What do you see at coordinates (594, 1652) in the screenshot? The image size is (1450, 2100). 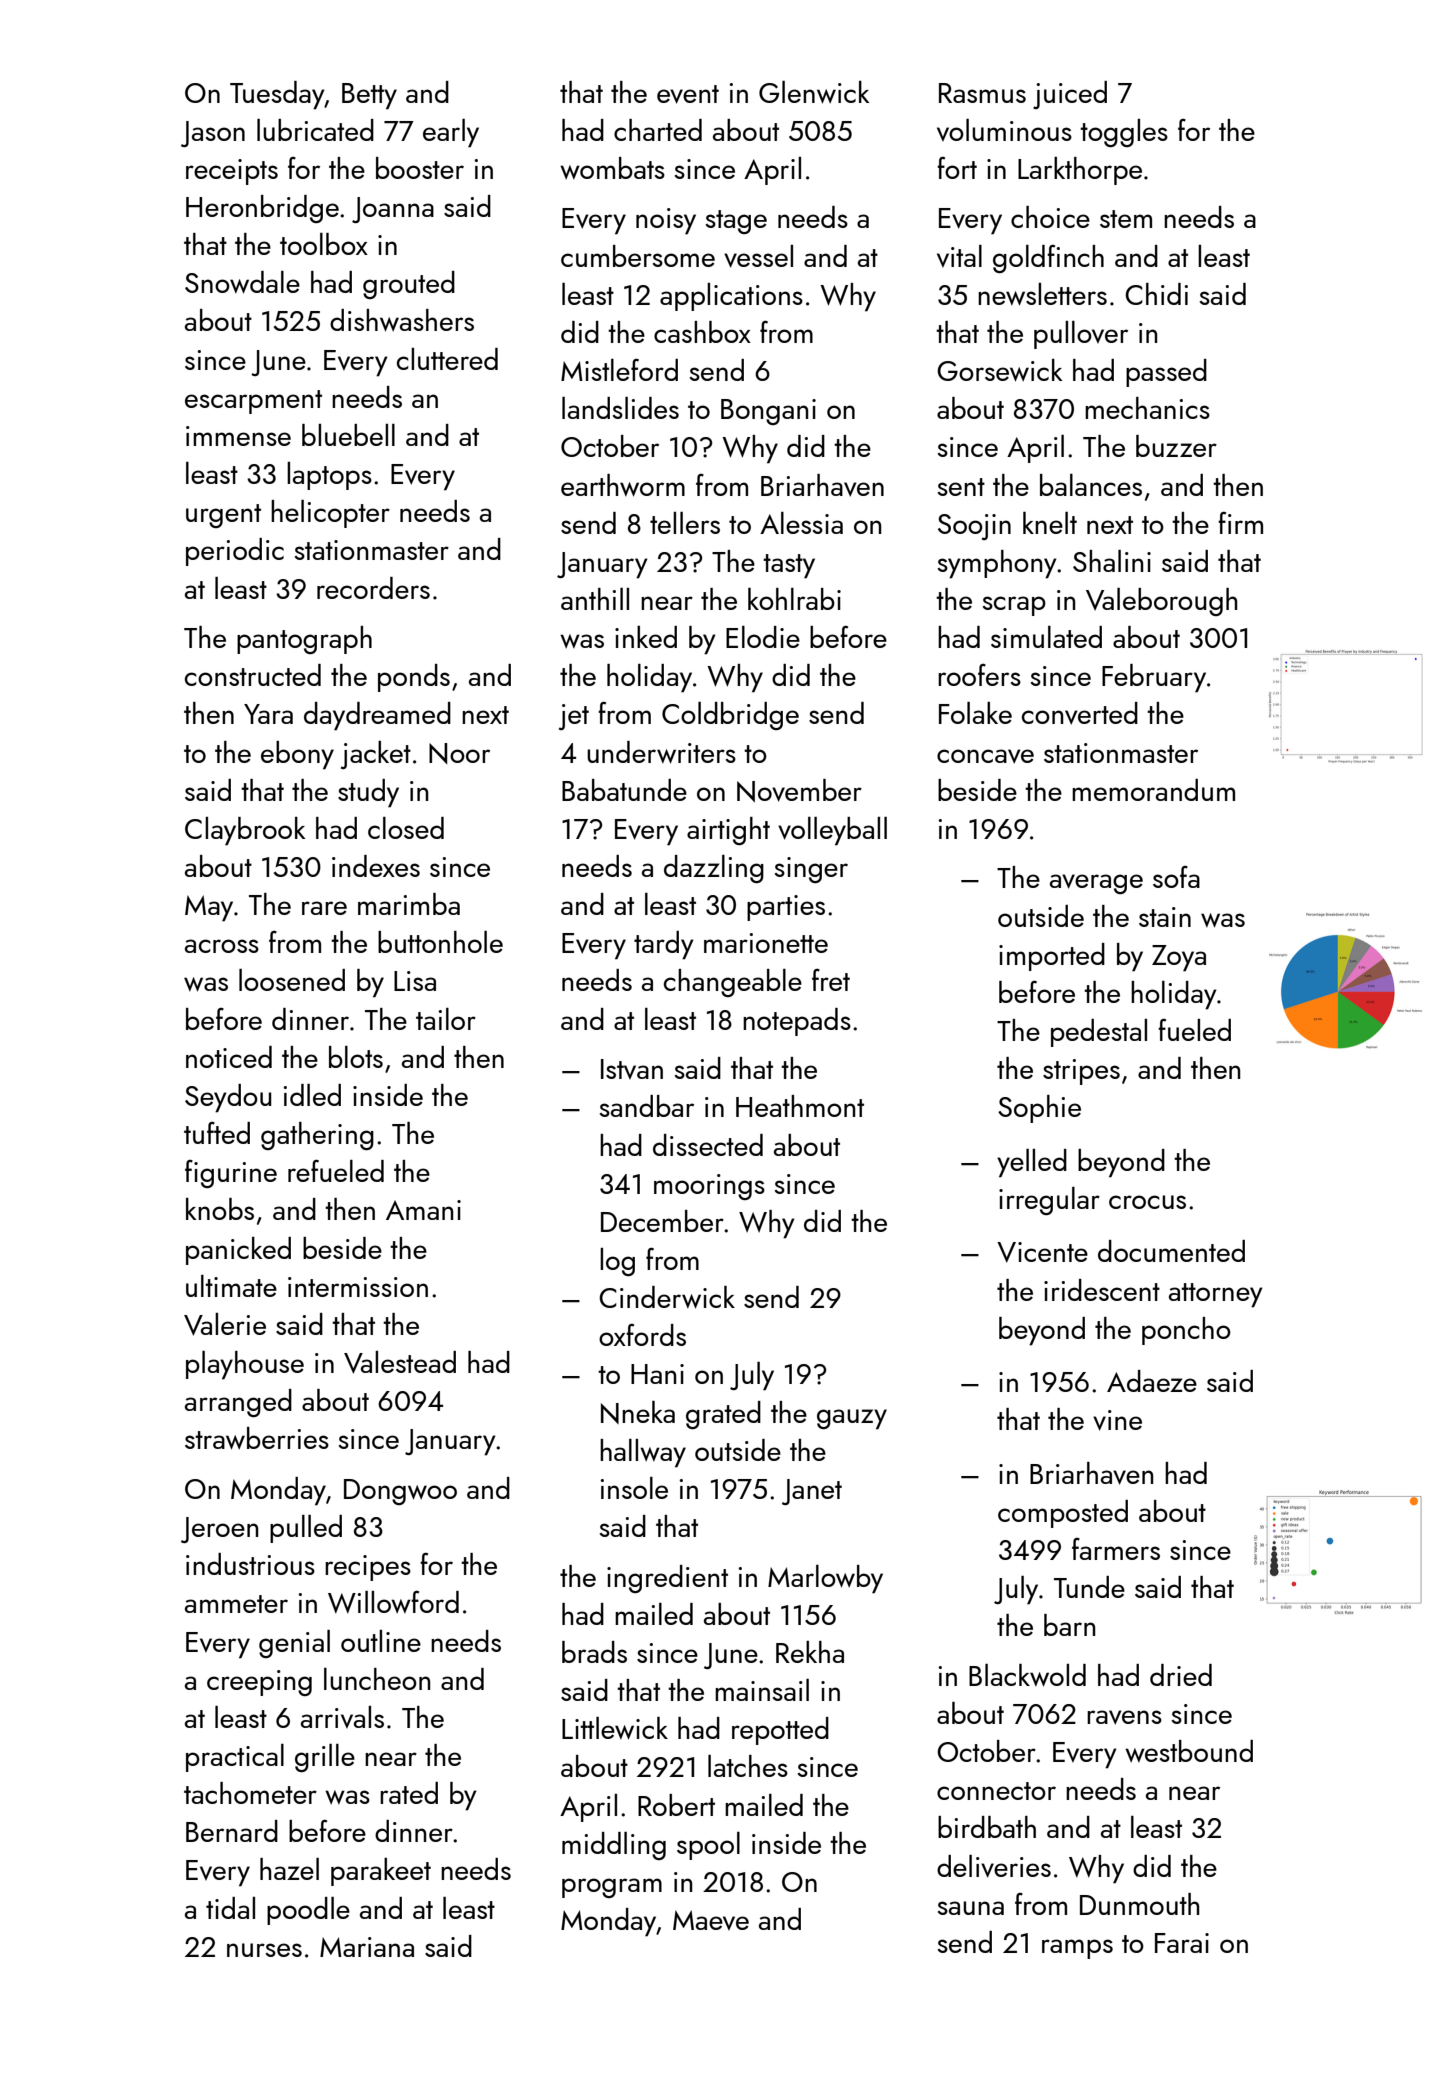 I see `brads` at bounding box center [594, 1652].
